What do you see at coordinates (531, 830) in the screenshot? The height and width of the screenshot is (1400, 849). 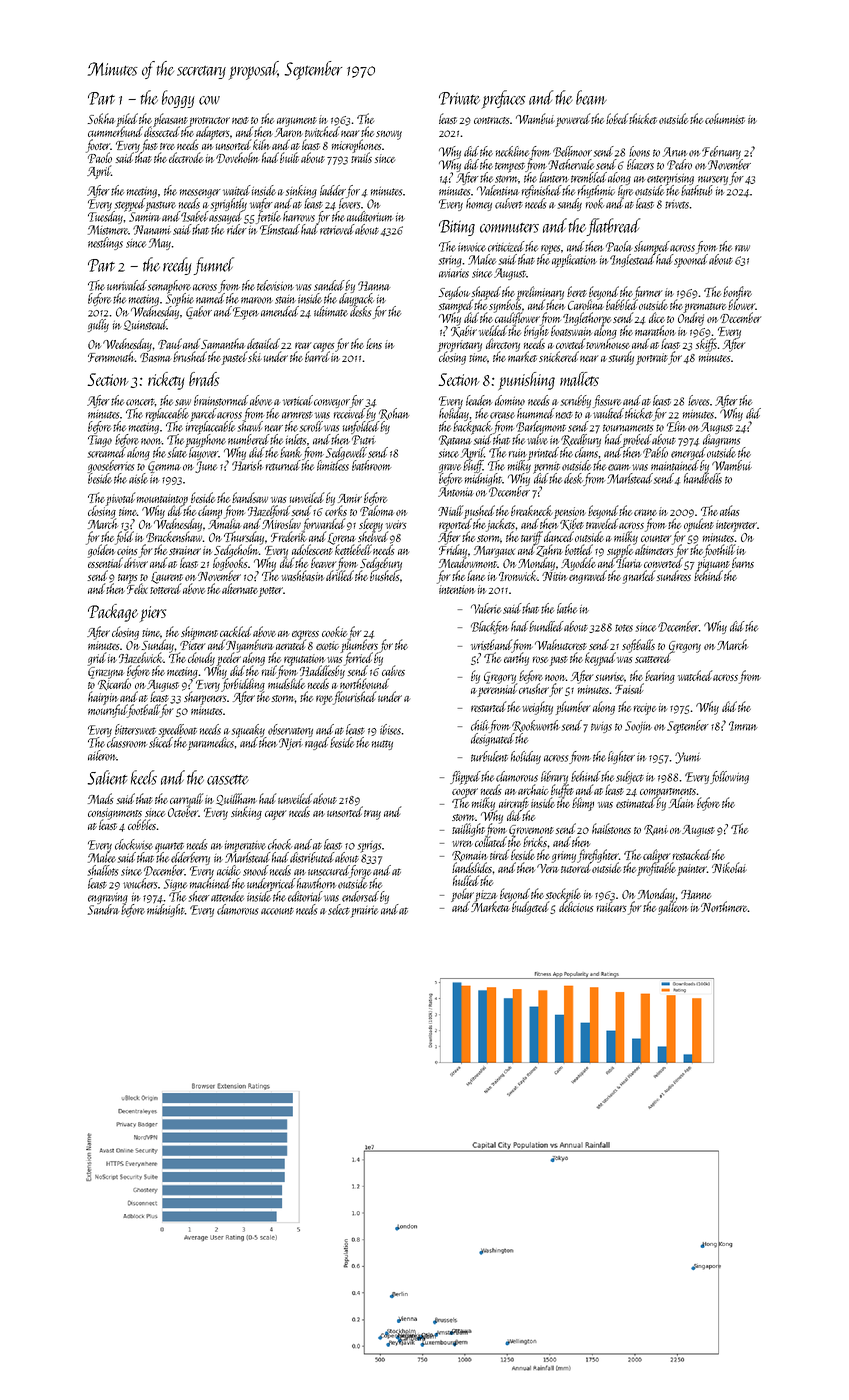 I see `Grovemont` at bounding box center [531, 830].
